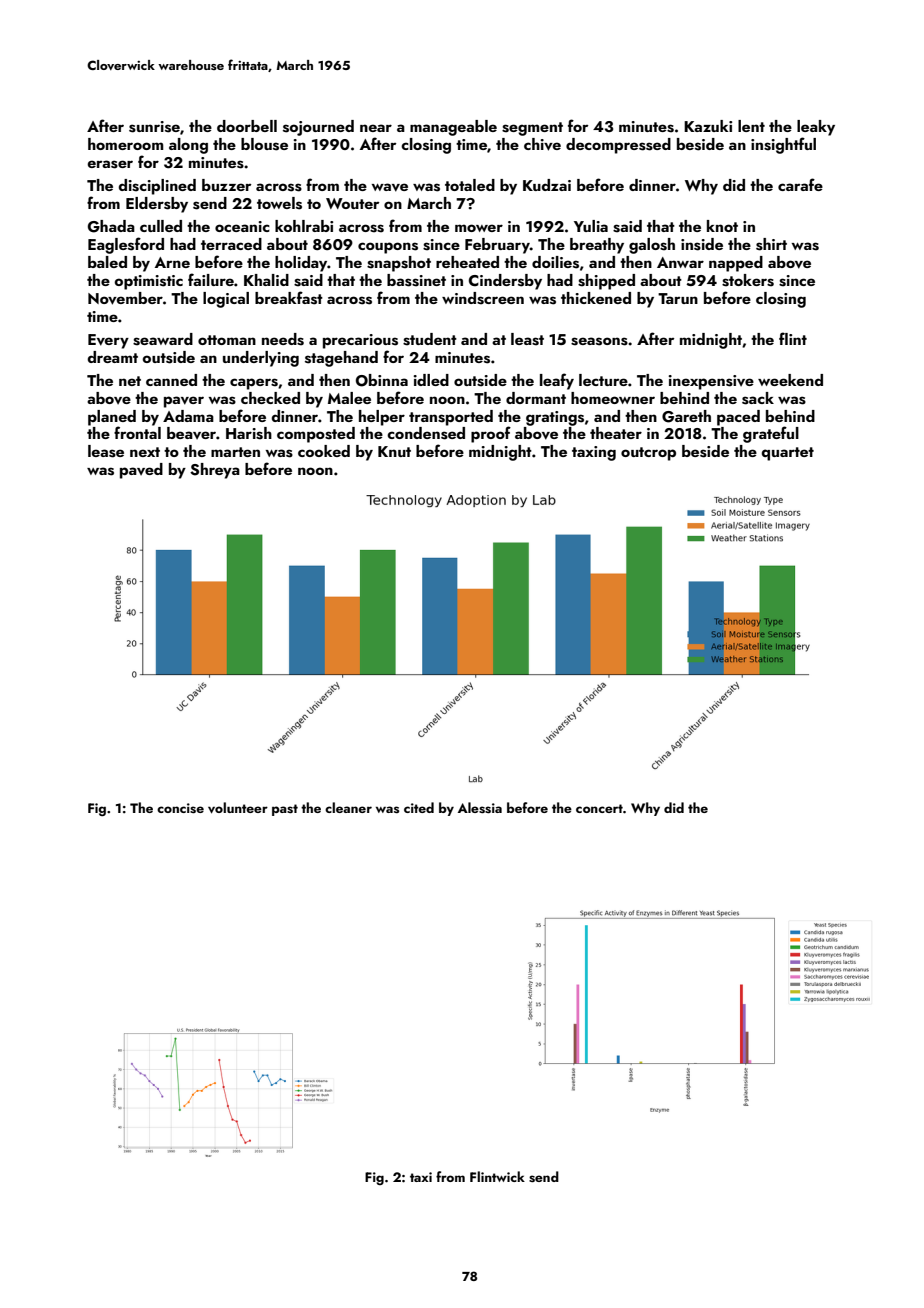 This screenshot has width=924, height=1308. I want to click on concise, so click(180, 808).
